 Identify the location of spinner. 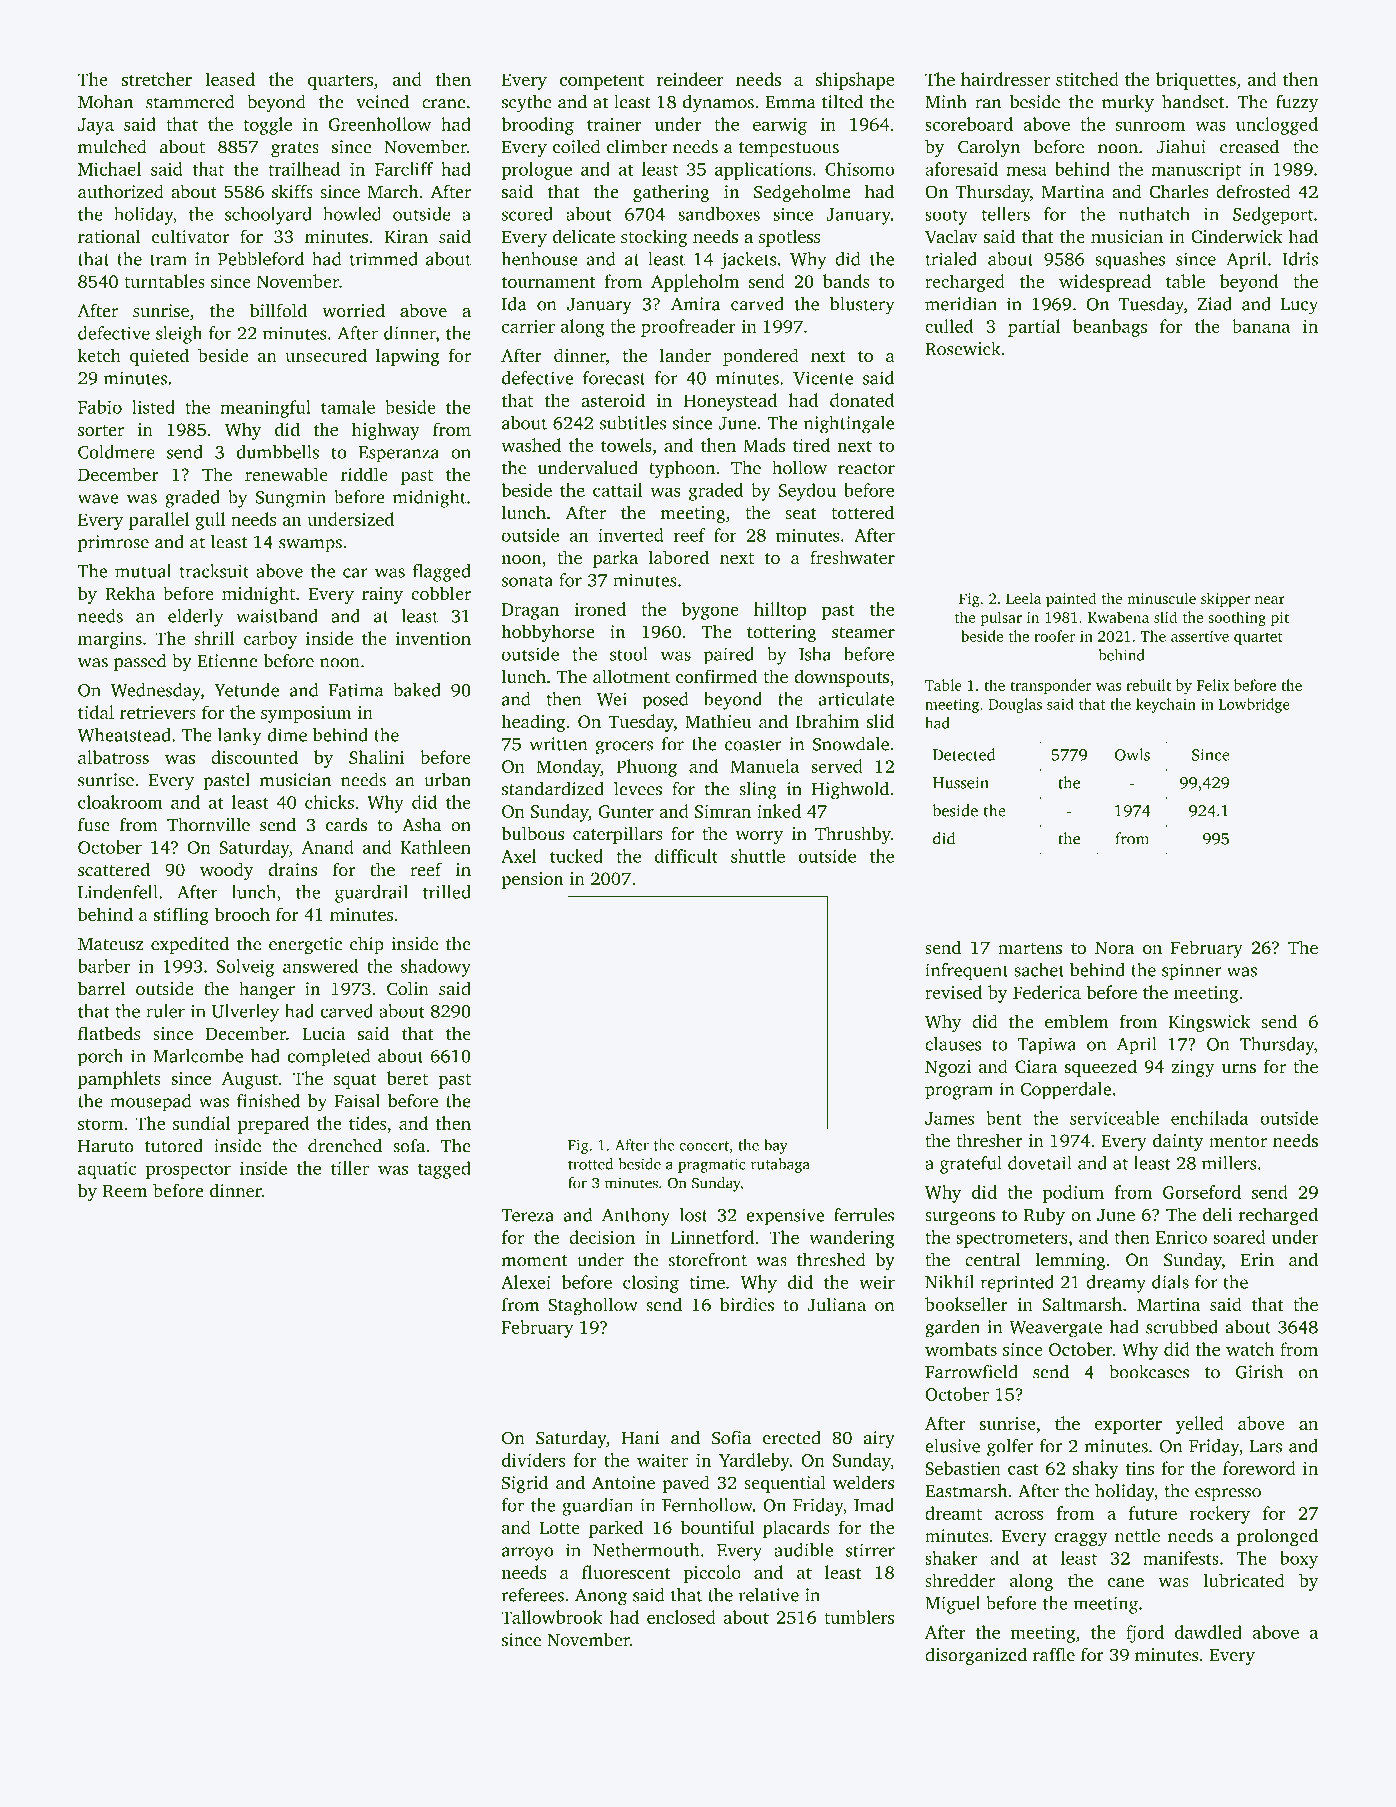
(1191, 972).
